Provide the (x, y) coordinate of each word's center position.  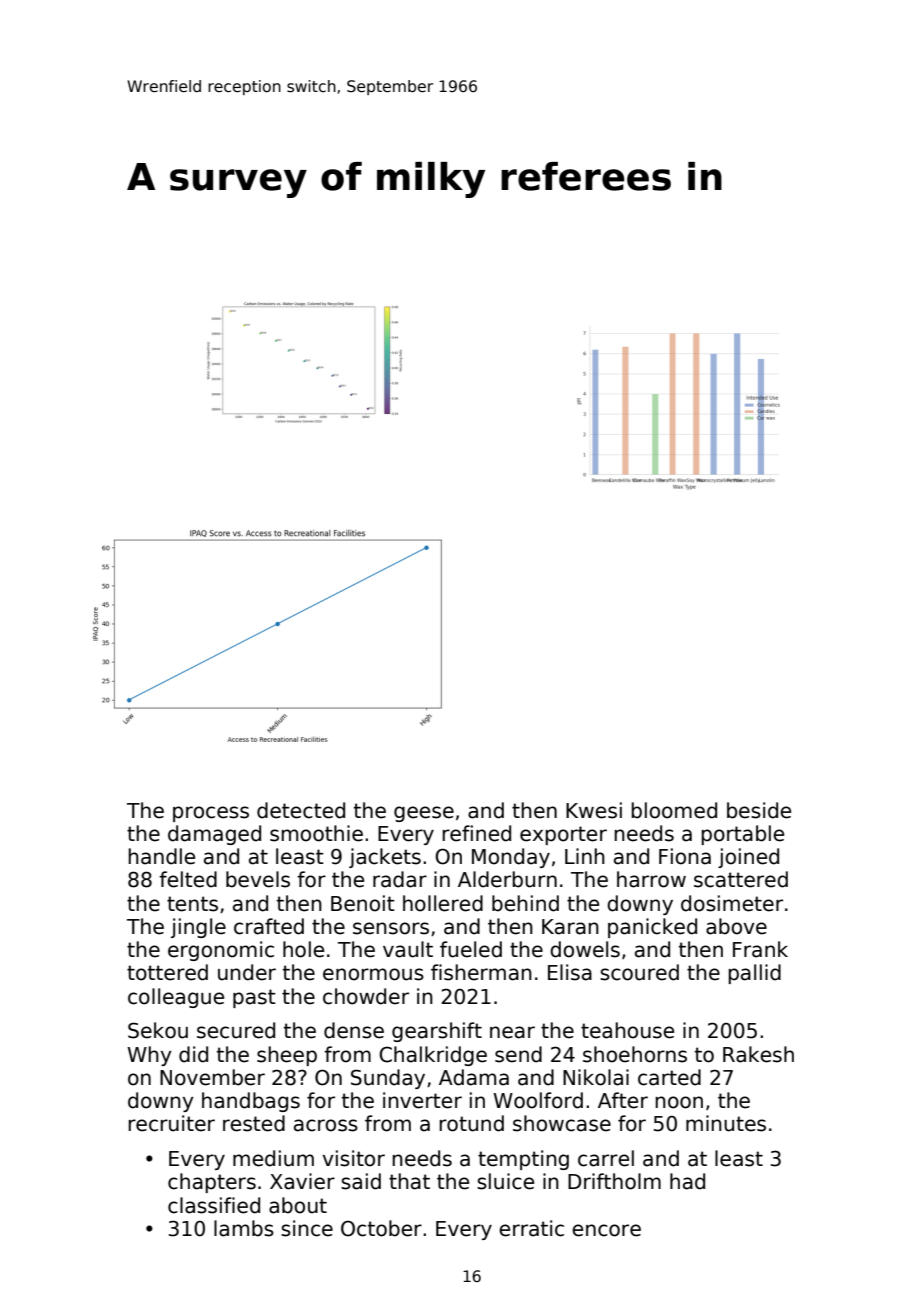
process (211, 814)
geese (424, 814)
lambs (244, 1228)
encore (606, 1230)
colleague (176, 998)
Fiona (685, 856)
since (307, 1228)
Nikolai (596, 1077)
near (512, 1032)
